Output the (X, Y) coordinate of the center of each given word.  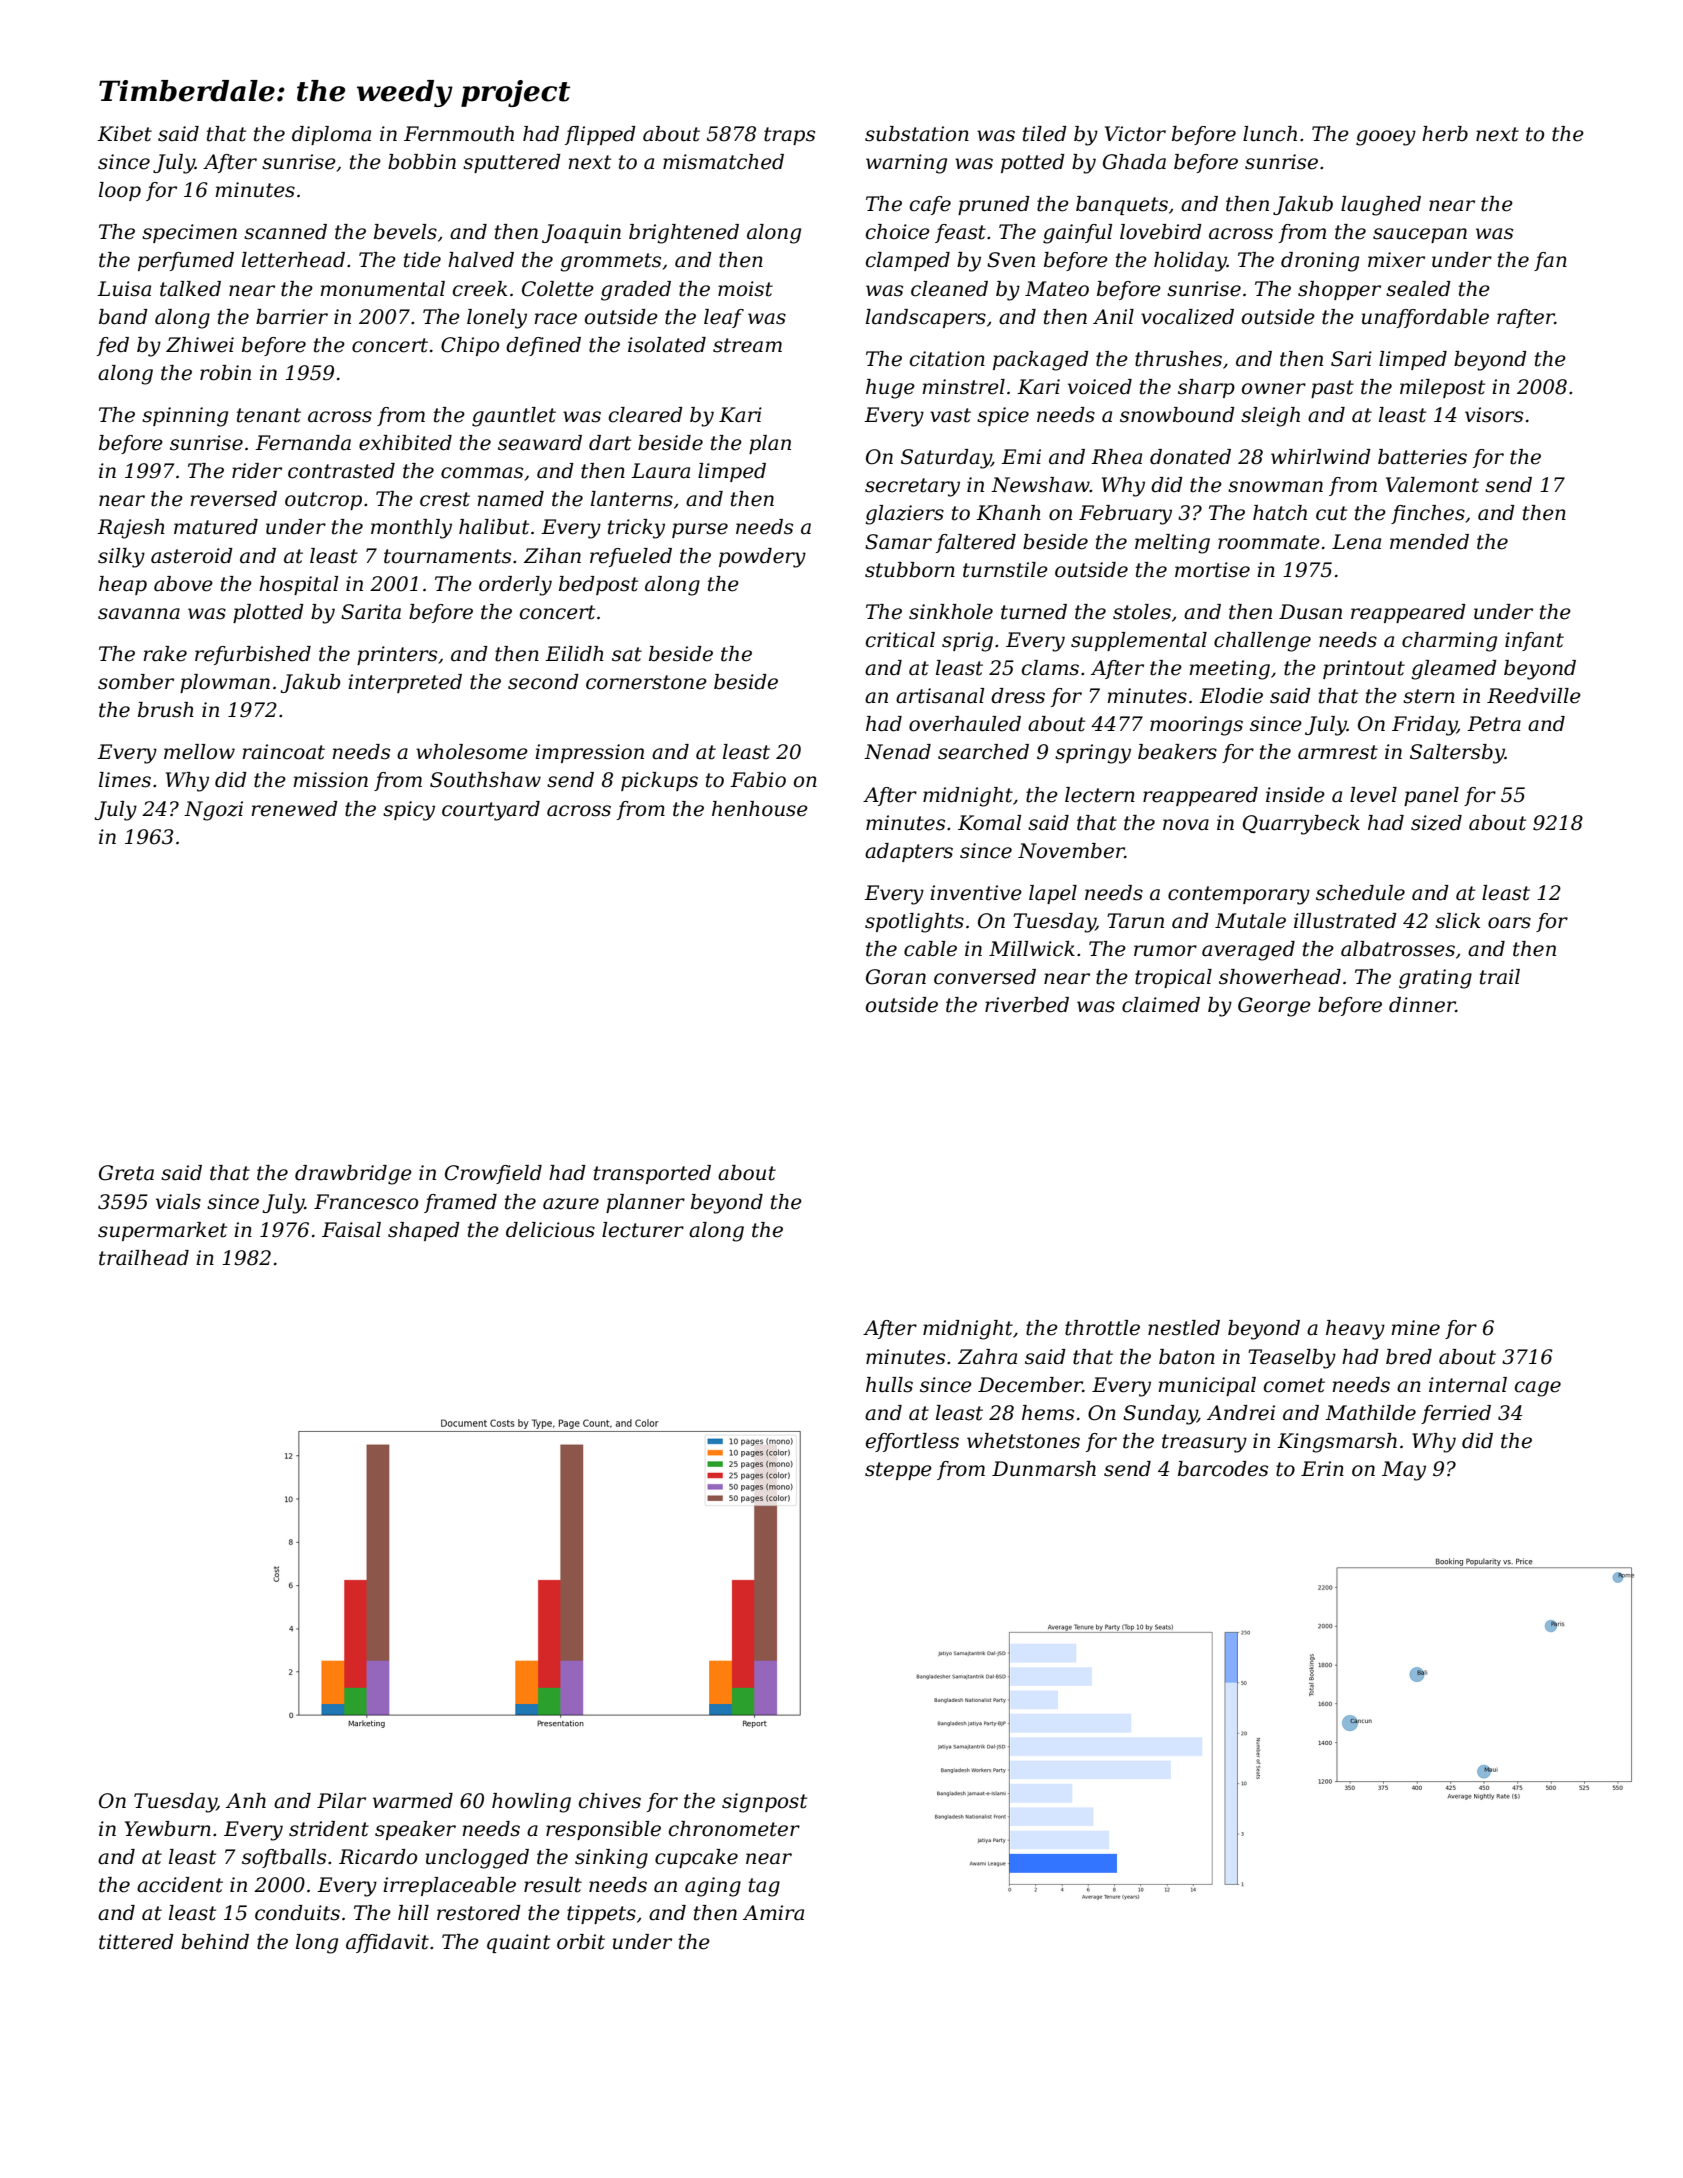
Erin (1322, 1468)
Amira (773, 1913)
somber (136, 682)
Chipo (470, 346)
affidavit (387, 1943)
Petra (1494, 724)
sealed (1418, 289)
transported (652, 1174)
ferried (1456, 1414)
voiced (1100, 387)
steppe (898, 1471)
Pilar (341, 1801)
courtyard (491, 811)
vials (178, 1202)
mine (1415, 1328)
